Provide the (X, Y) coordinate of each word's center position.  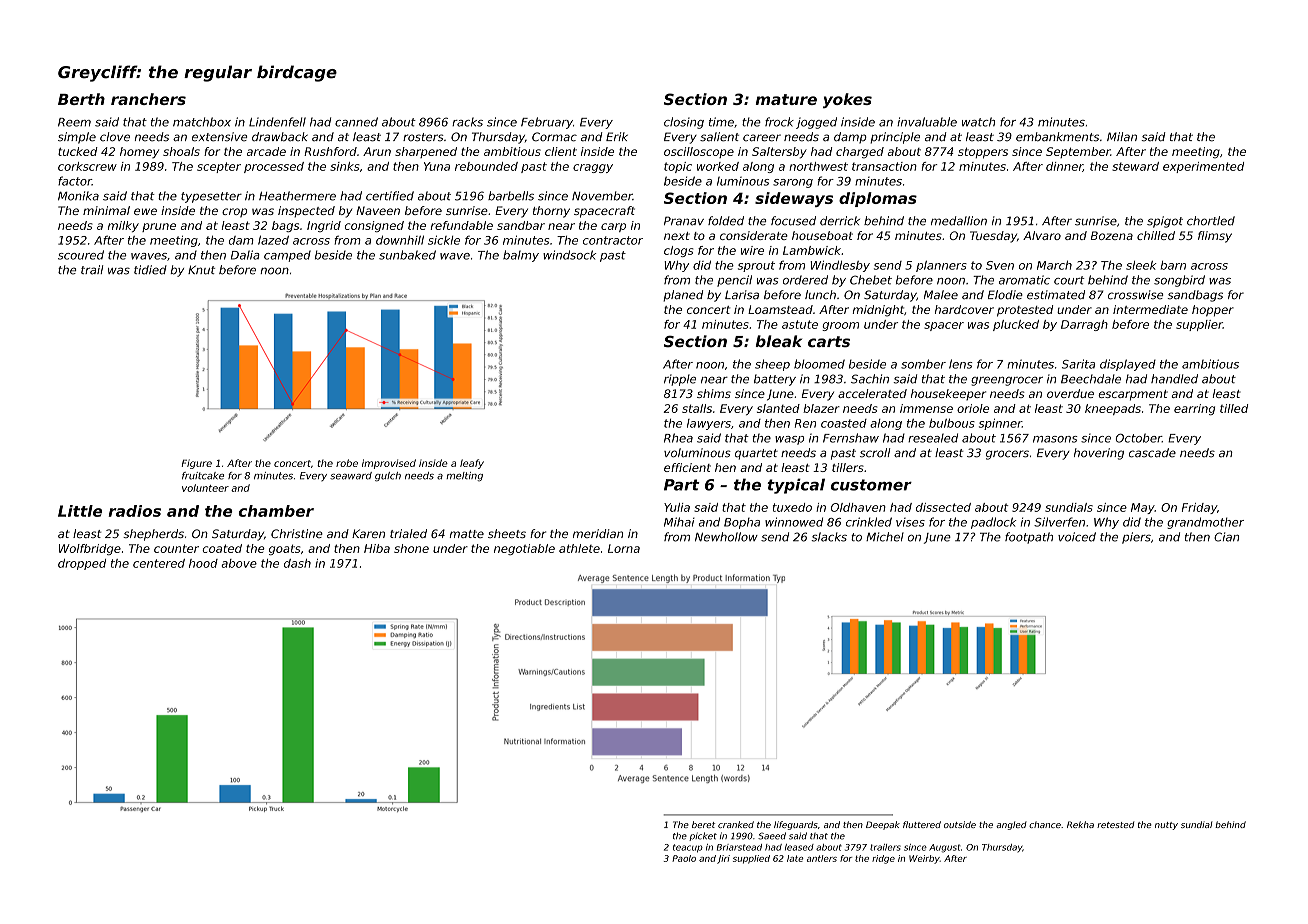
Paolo (684, 858)
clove (115, 137)
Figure (197, 464)
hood (203, 563)
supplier (1199, 325)
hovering (1099, 454)
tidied (150, 270)
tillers (848, 467)
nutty (1166, 826)
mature (786, 99)
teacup (688, 848)
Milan (1122, 137)
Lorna (624, 548)
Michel (885, 537)
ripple (680, 380)
